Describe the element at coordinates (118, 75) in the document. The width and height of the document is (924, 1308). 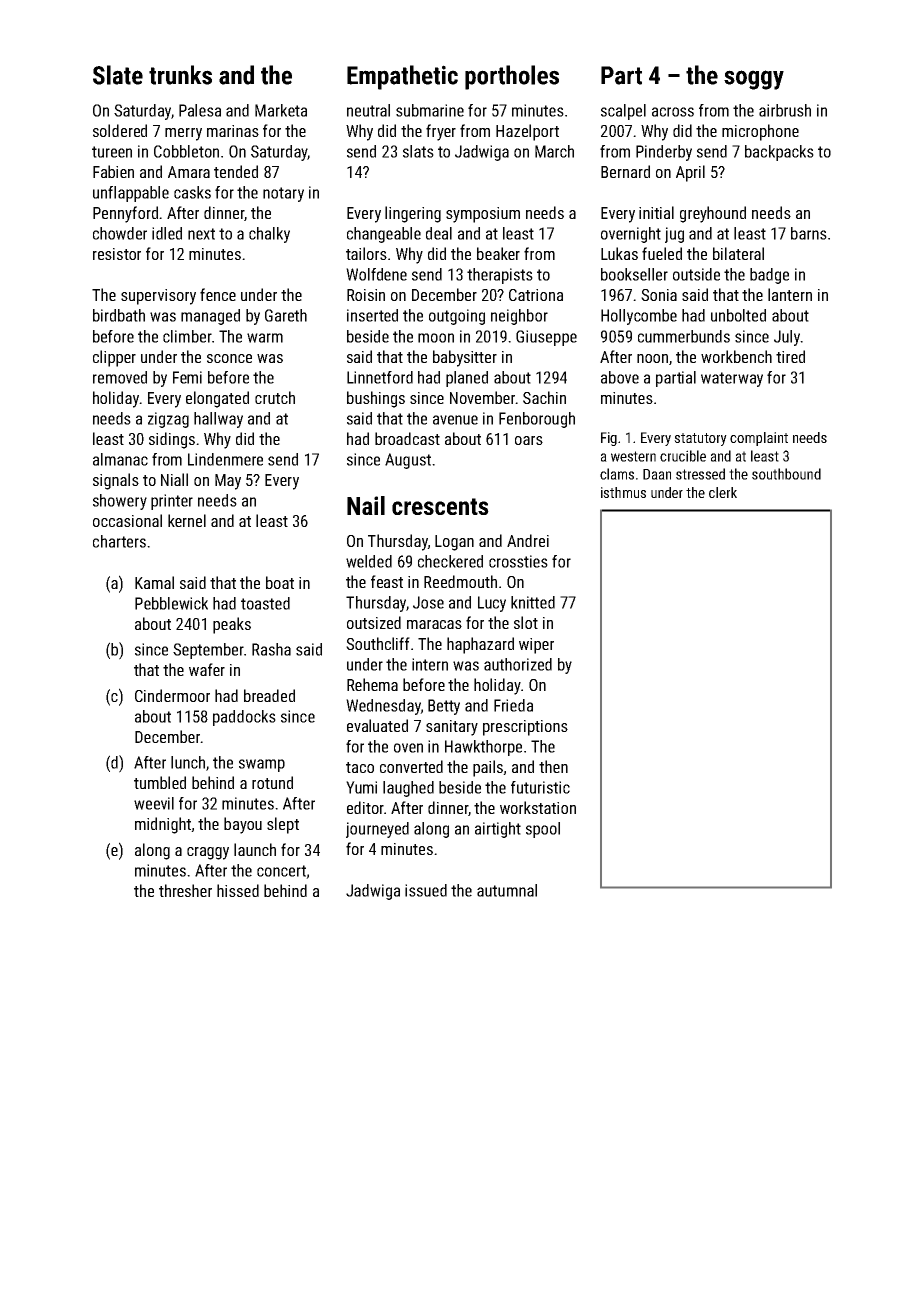
I see `Slate` at that location.
